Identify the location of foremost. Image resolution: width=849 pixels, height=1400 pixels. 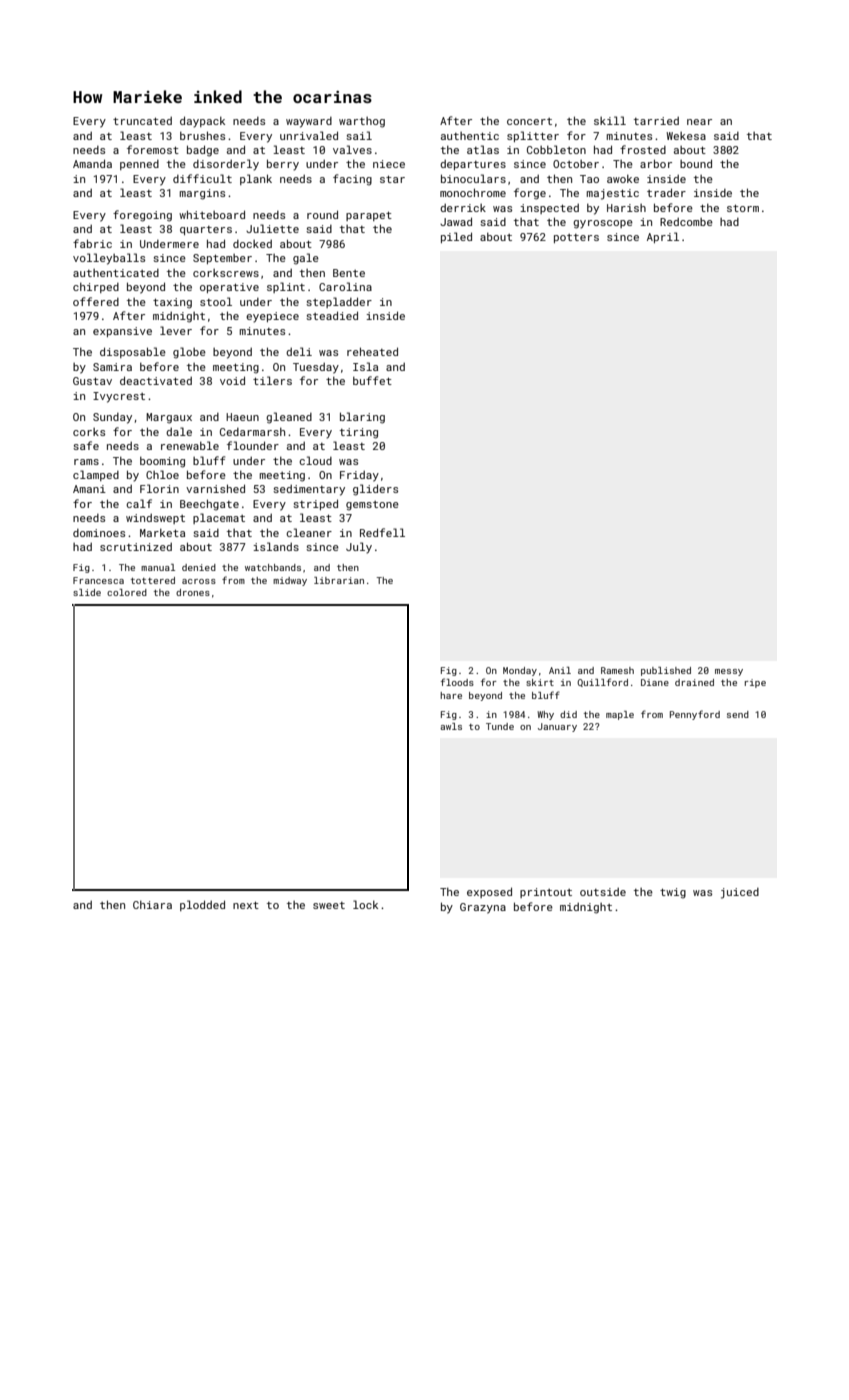
(153, 149).
